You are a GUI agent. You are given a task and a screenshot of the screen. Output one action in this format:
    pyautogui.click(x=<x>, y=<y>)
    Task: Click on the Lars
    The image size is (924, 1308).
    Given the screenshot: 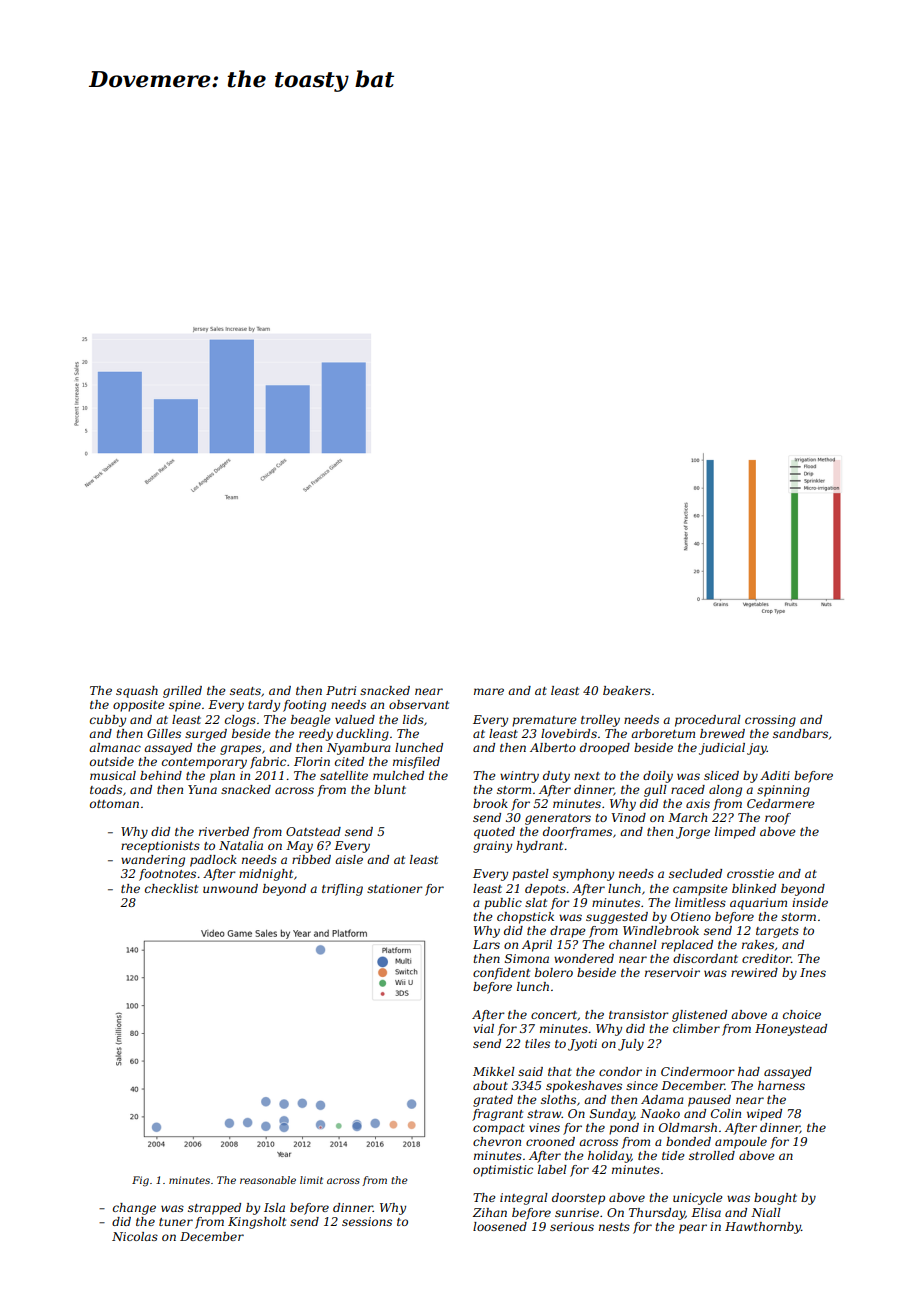 What is the action you would take?
    pyautogui.click(x=486, y=944)
